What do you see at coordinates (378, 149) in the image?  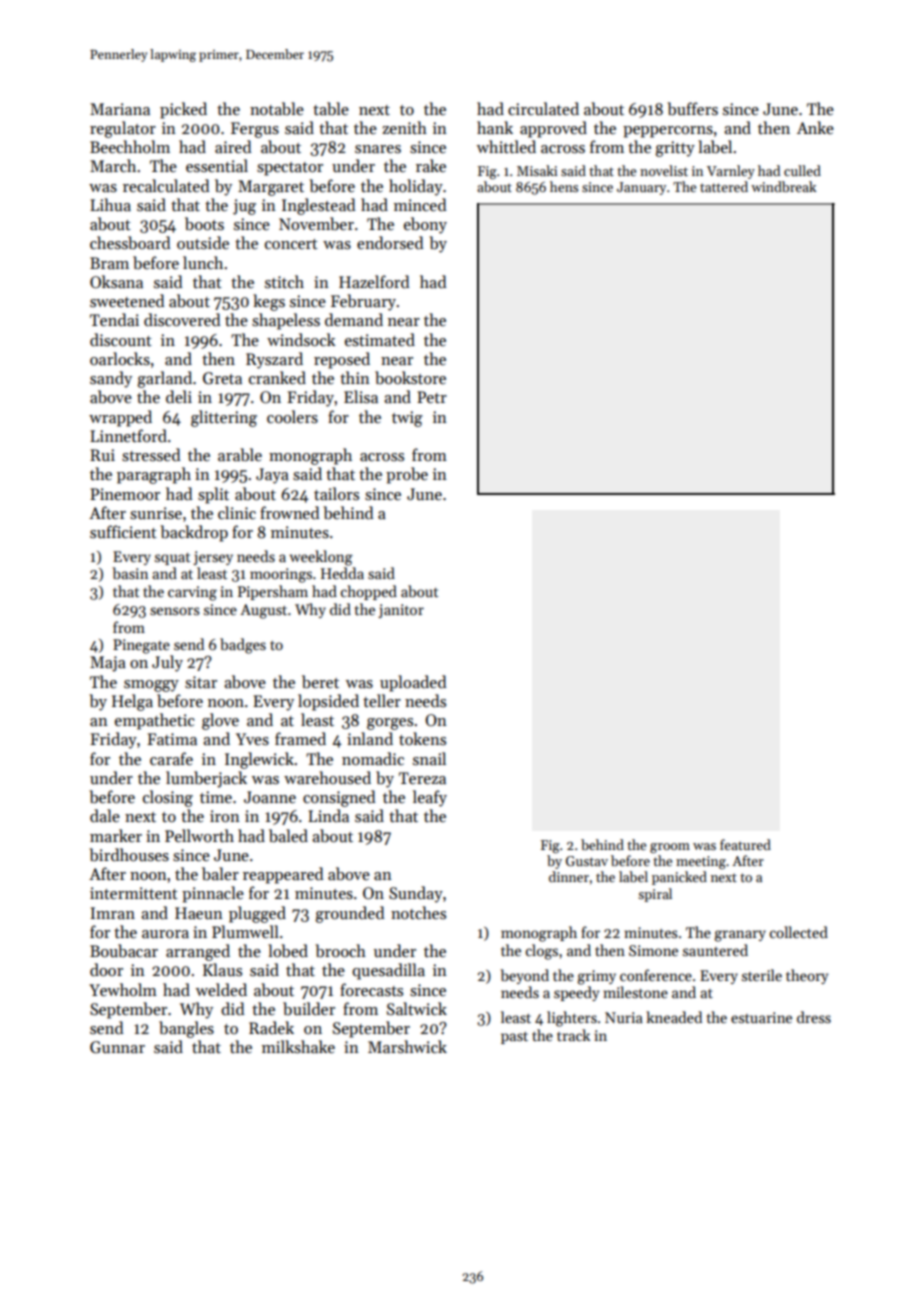 I see `snares` at bounding box center [378, 149].
